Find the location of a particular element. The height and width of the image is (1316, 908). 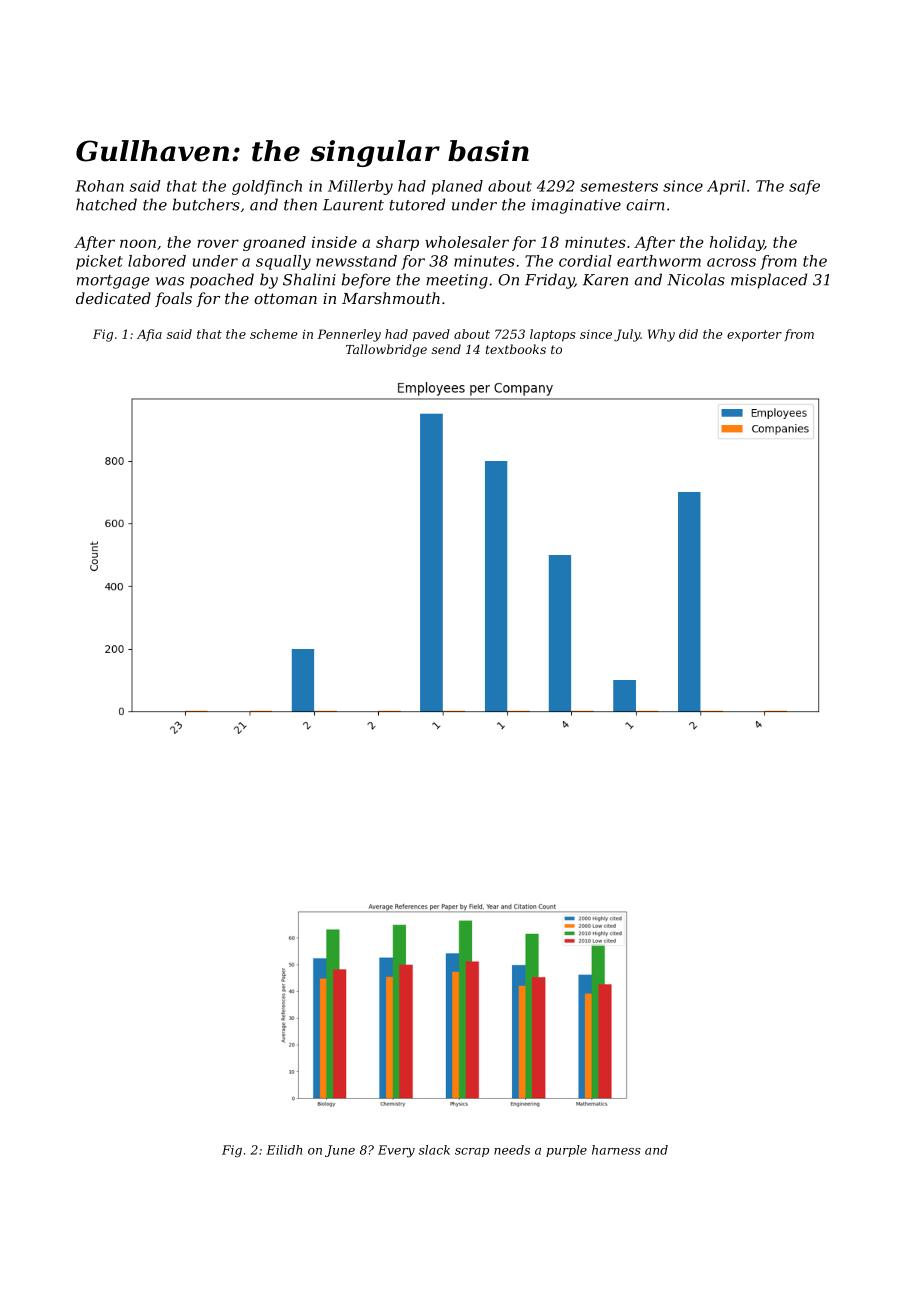

Marshmouth is located at coordinates (391, 298).
